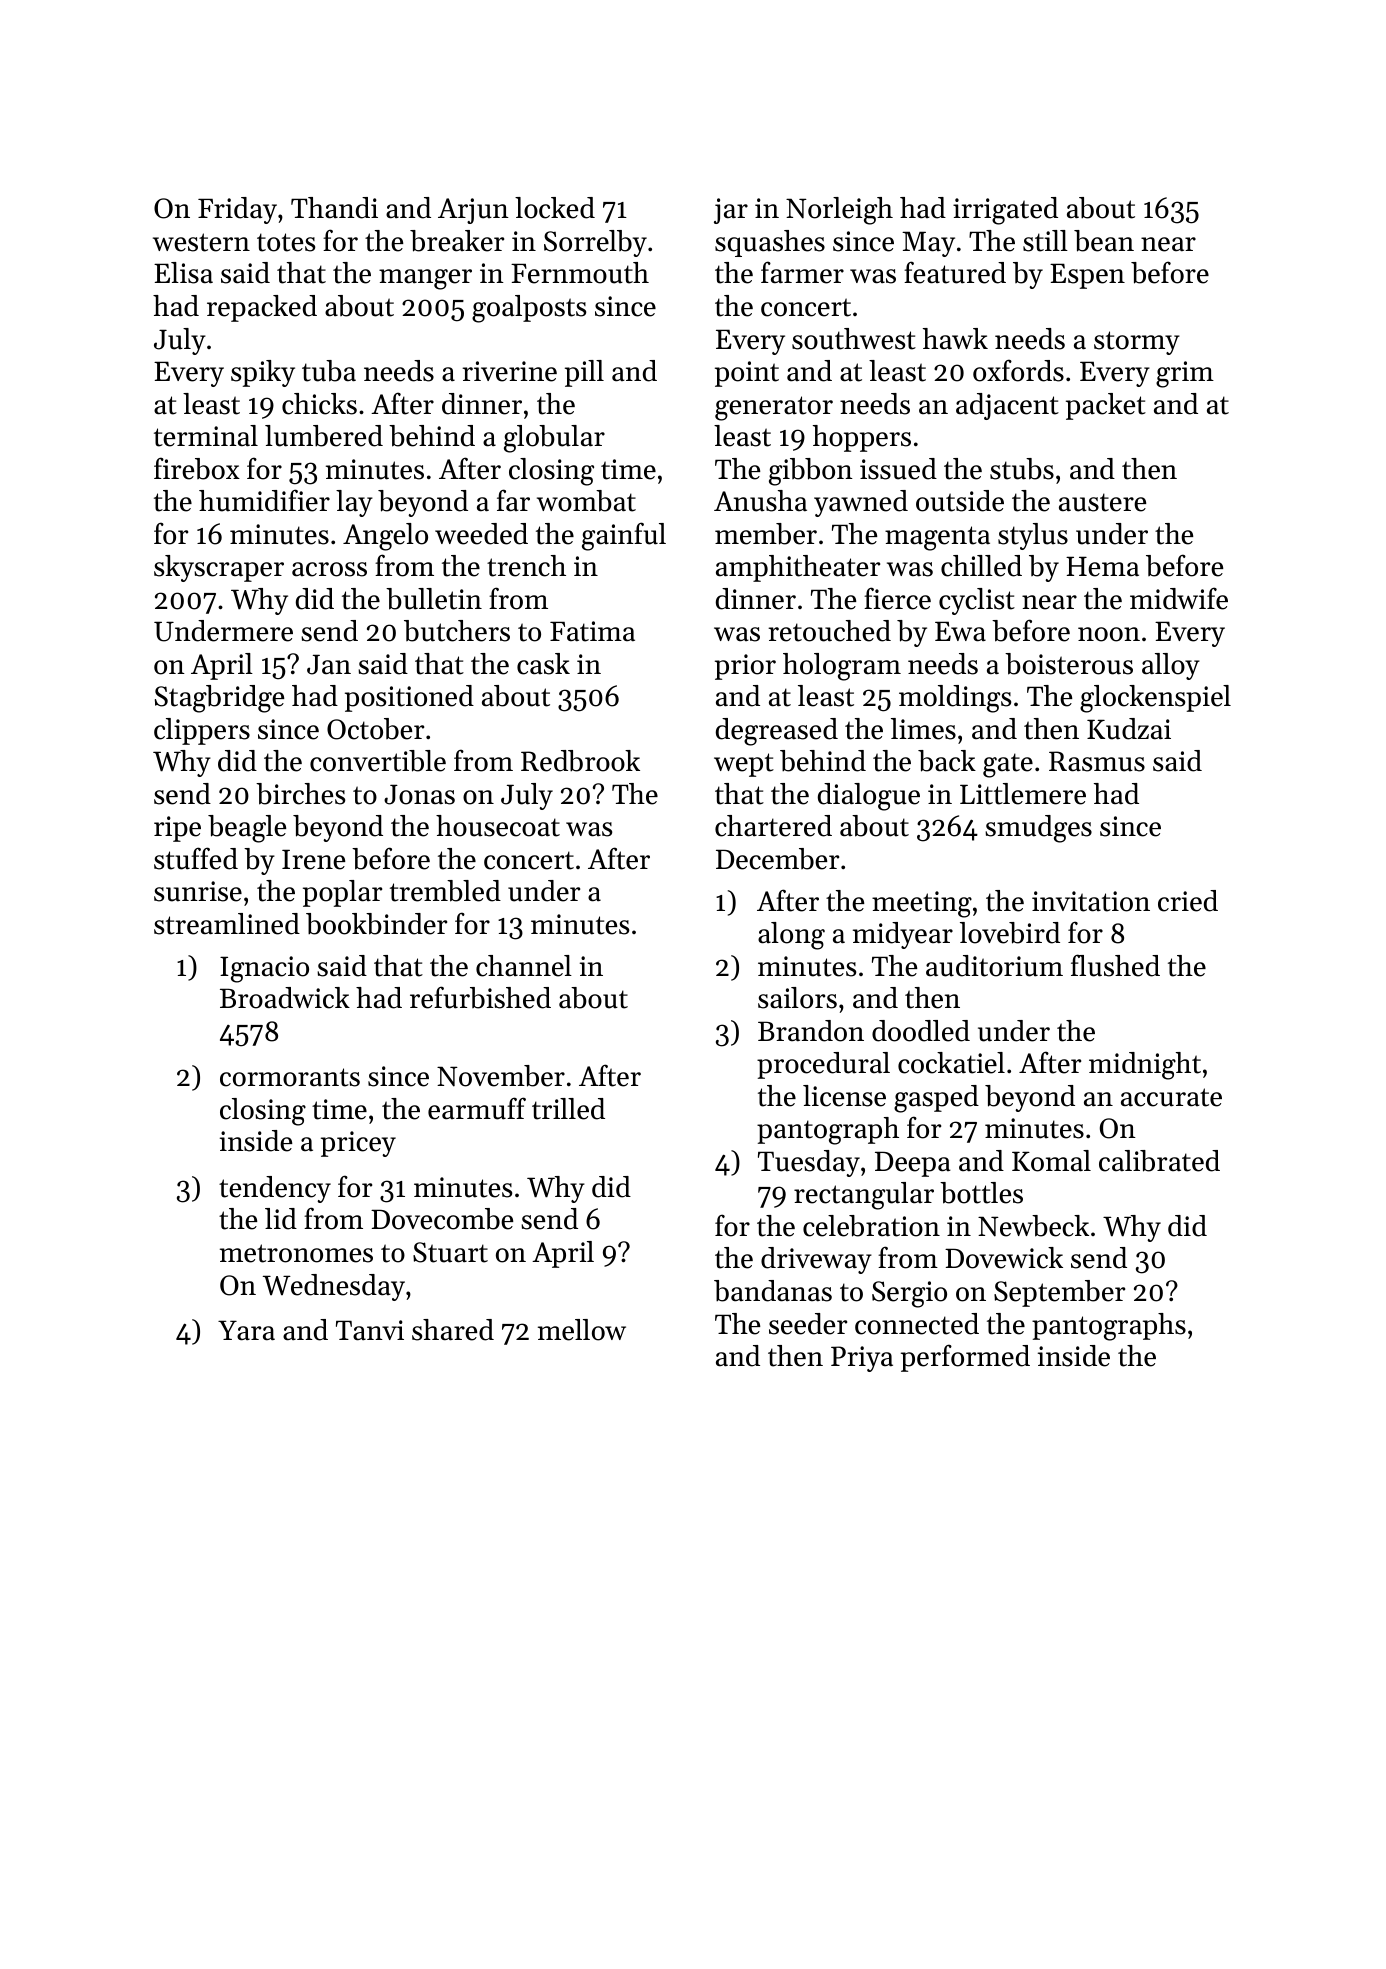 This document has height=1969, width=1386. What do you see at coordinates (1104, 241) in the document?
I see `bean` at bounding box center [1104, 241].
